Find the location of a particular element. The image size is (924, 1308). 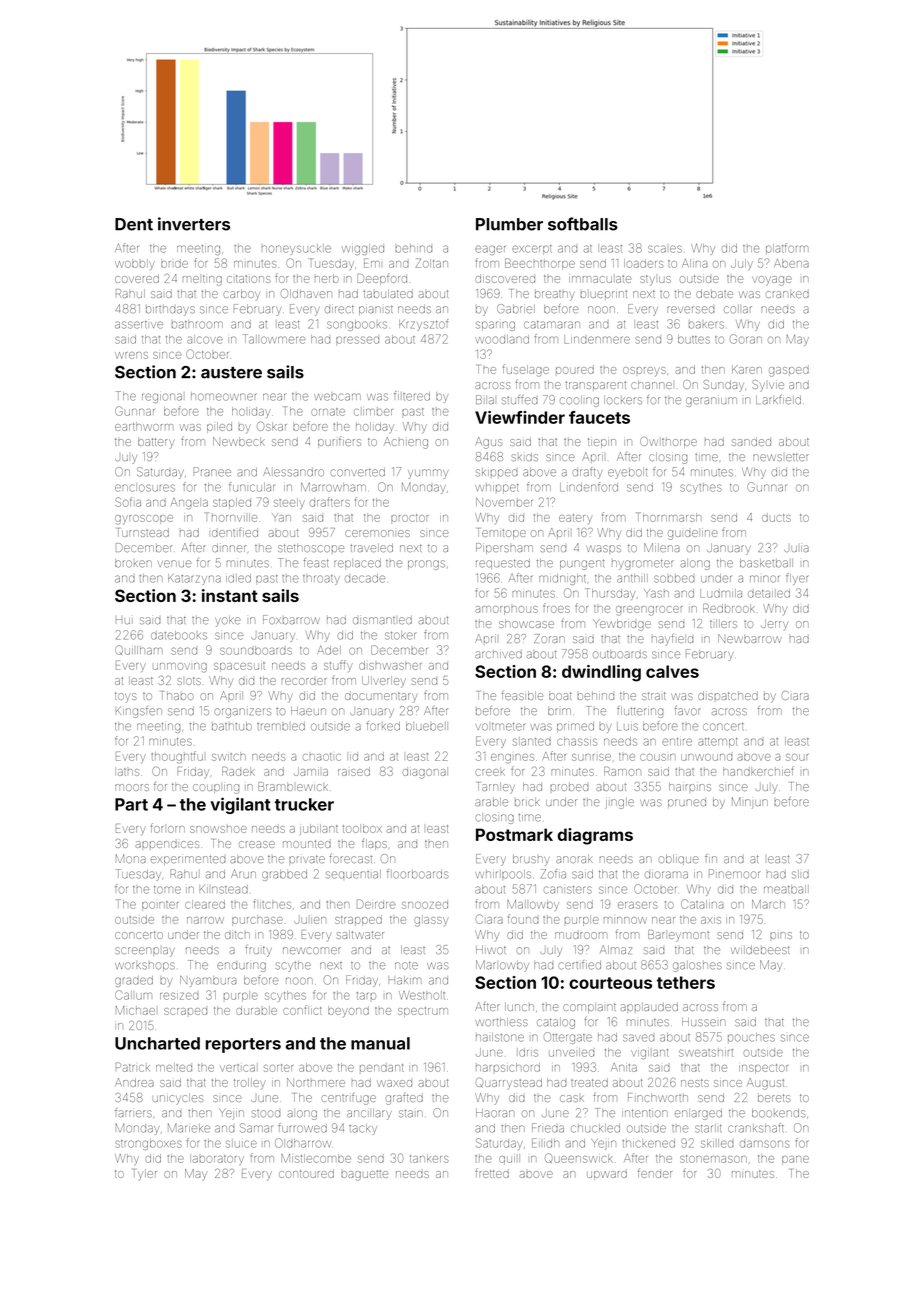

laboratory is located at coordinates (217, 1159).
